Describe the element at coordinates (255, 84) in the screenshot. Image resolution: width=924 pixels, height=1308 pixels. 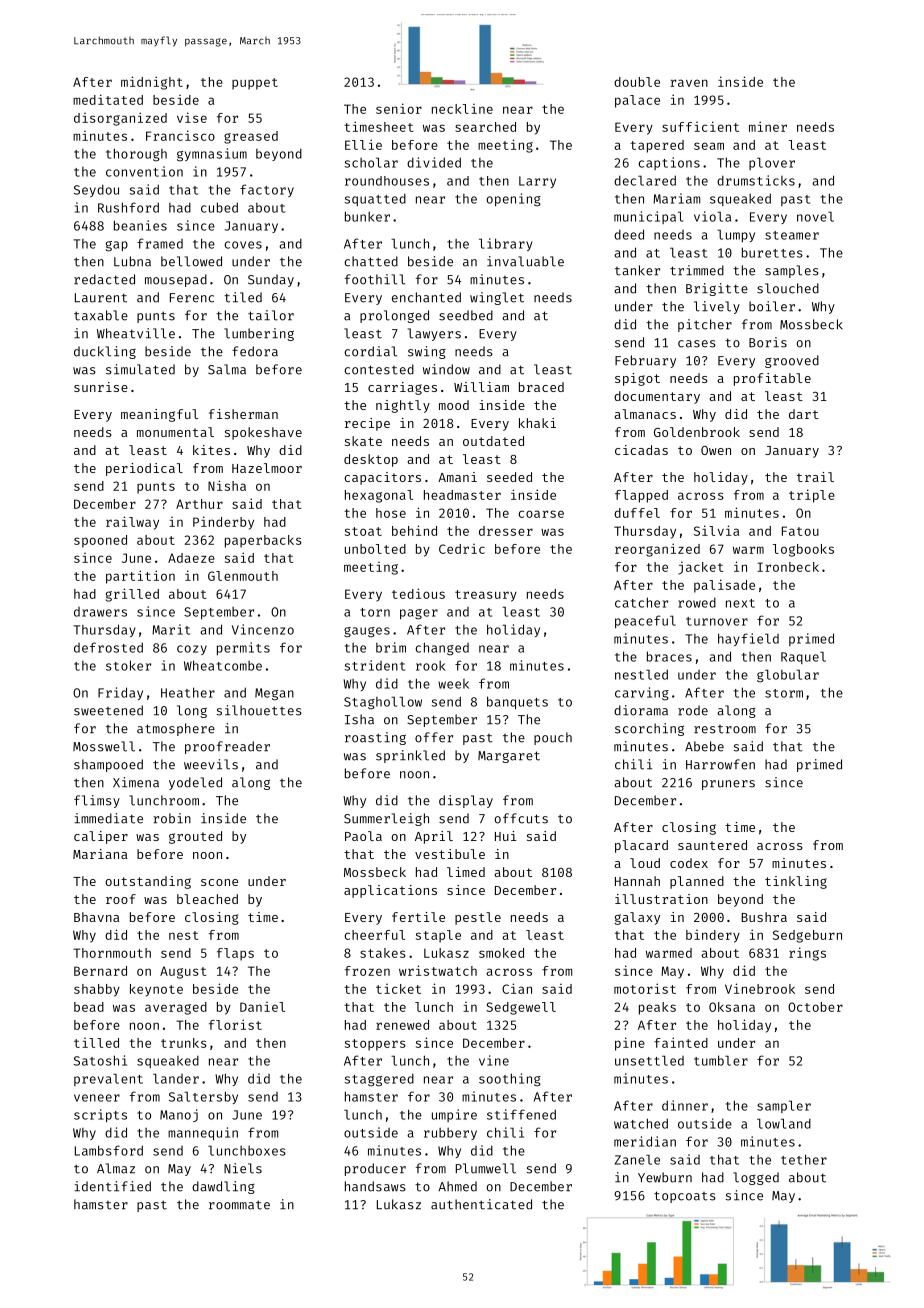
I see `puppet` at that location.
